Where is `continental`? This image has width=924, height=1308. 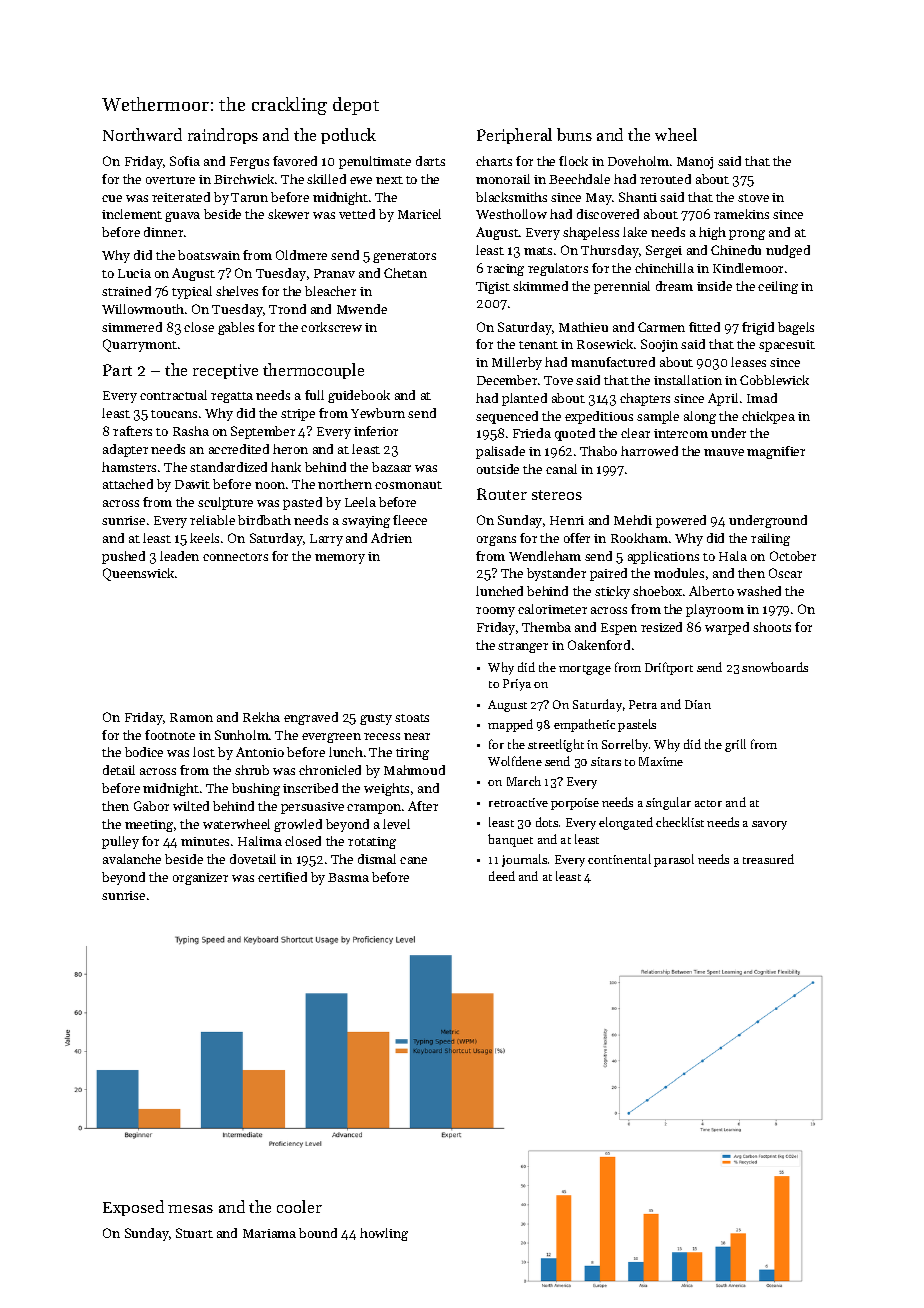 continental is located at coordinates (619, 859).
